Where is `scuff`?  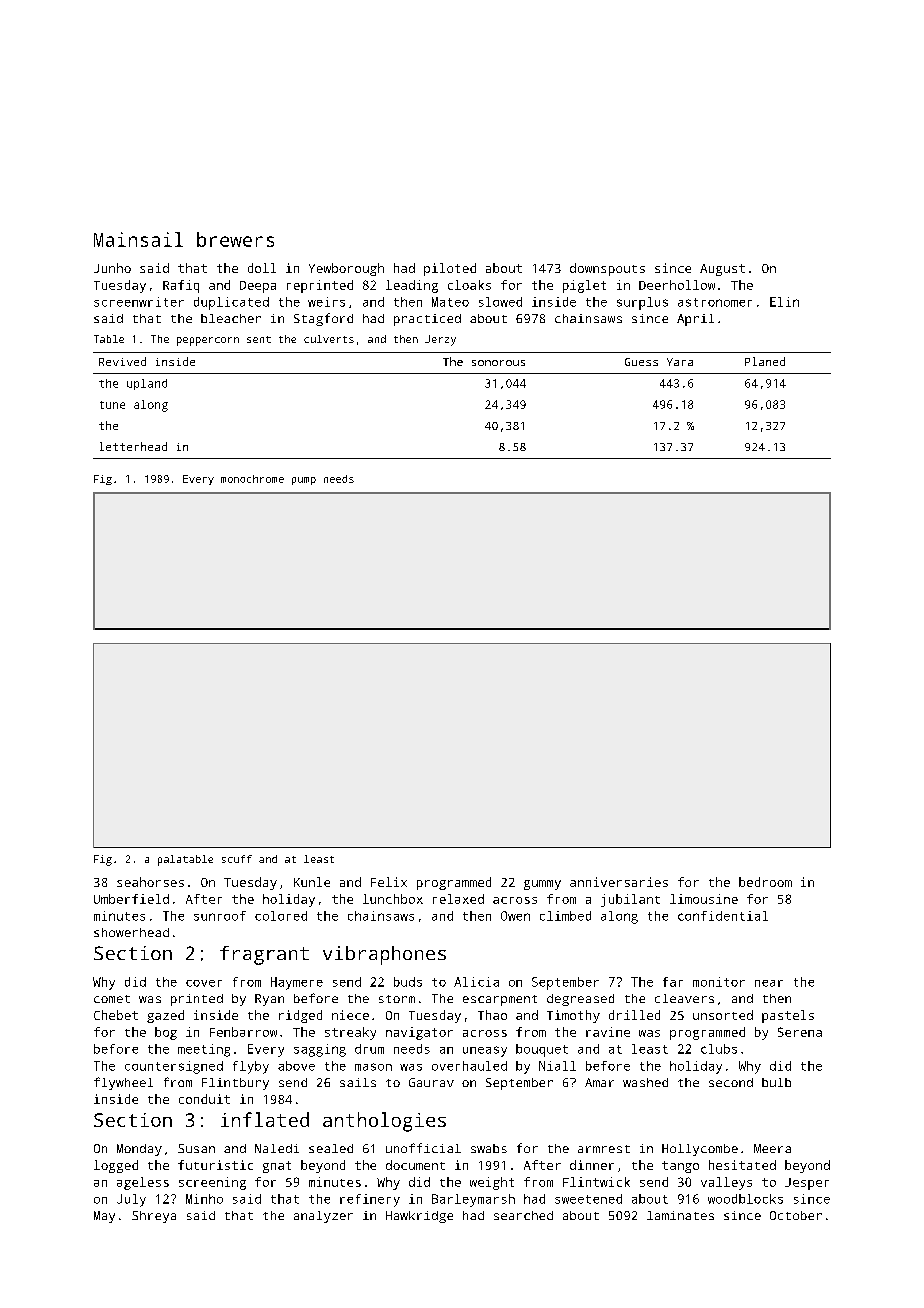
scuff is located at coordinates (237, 859).
